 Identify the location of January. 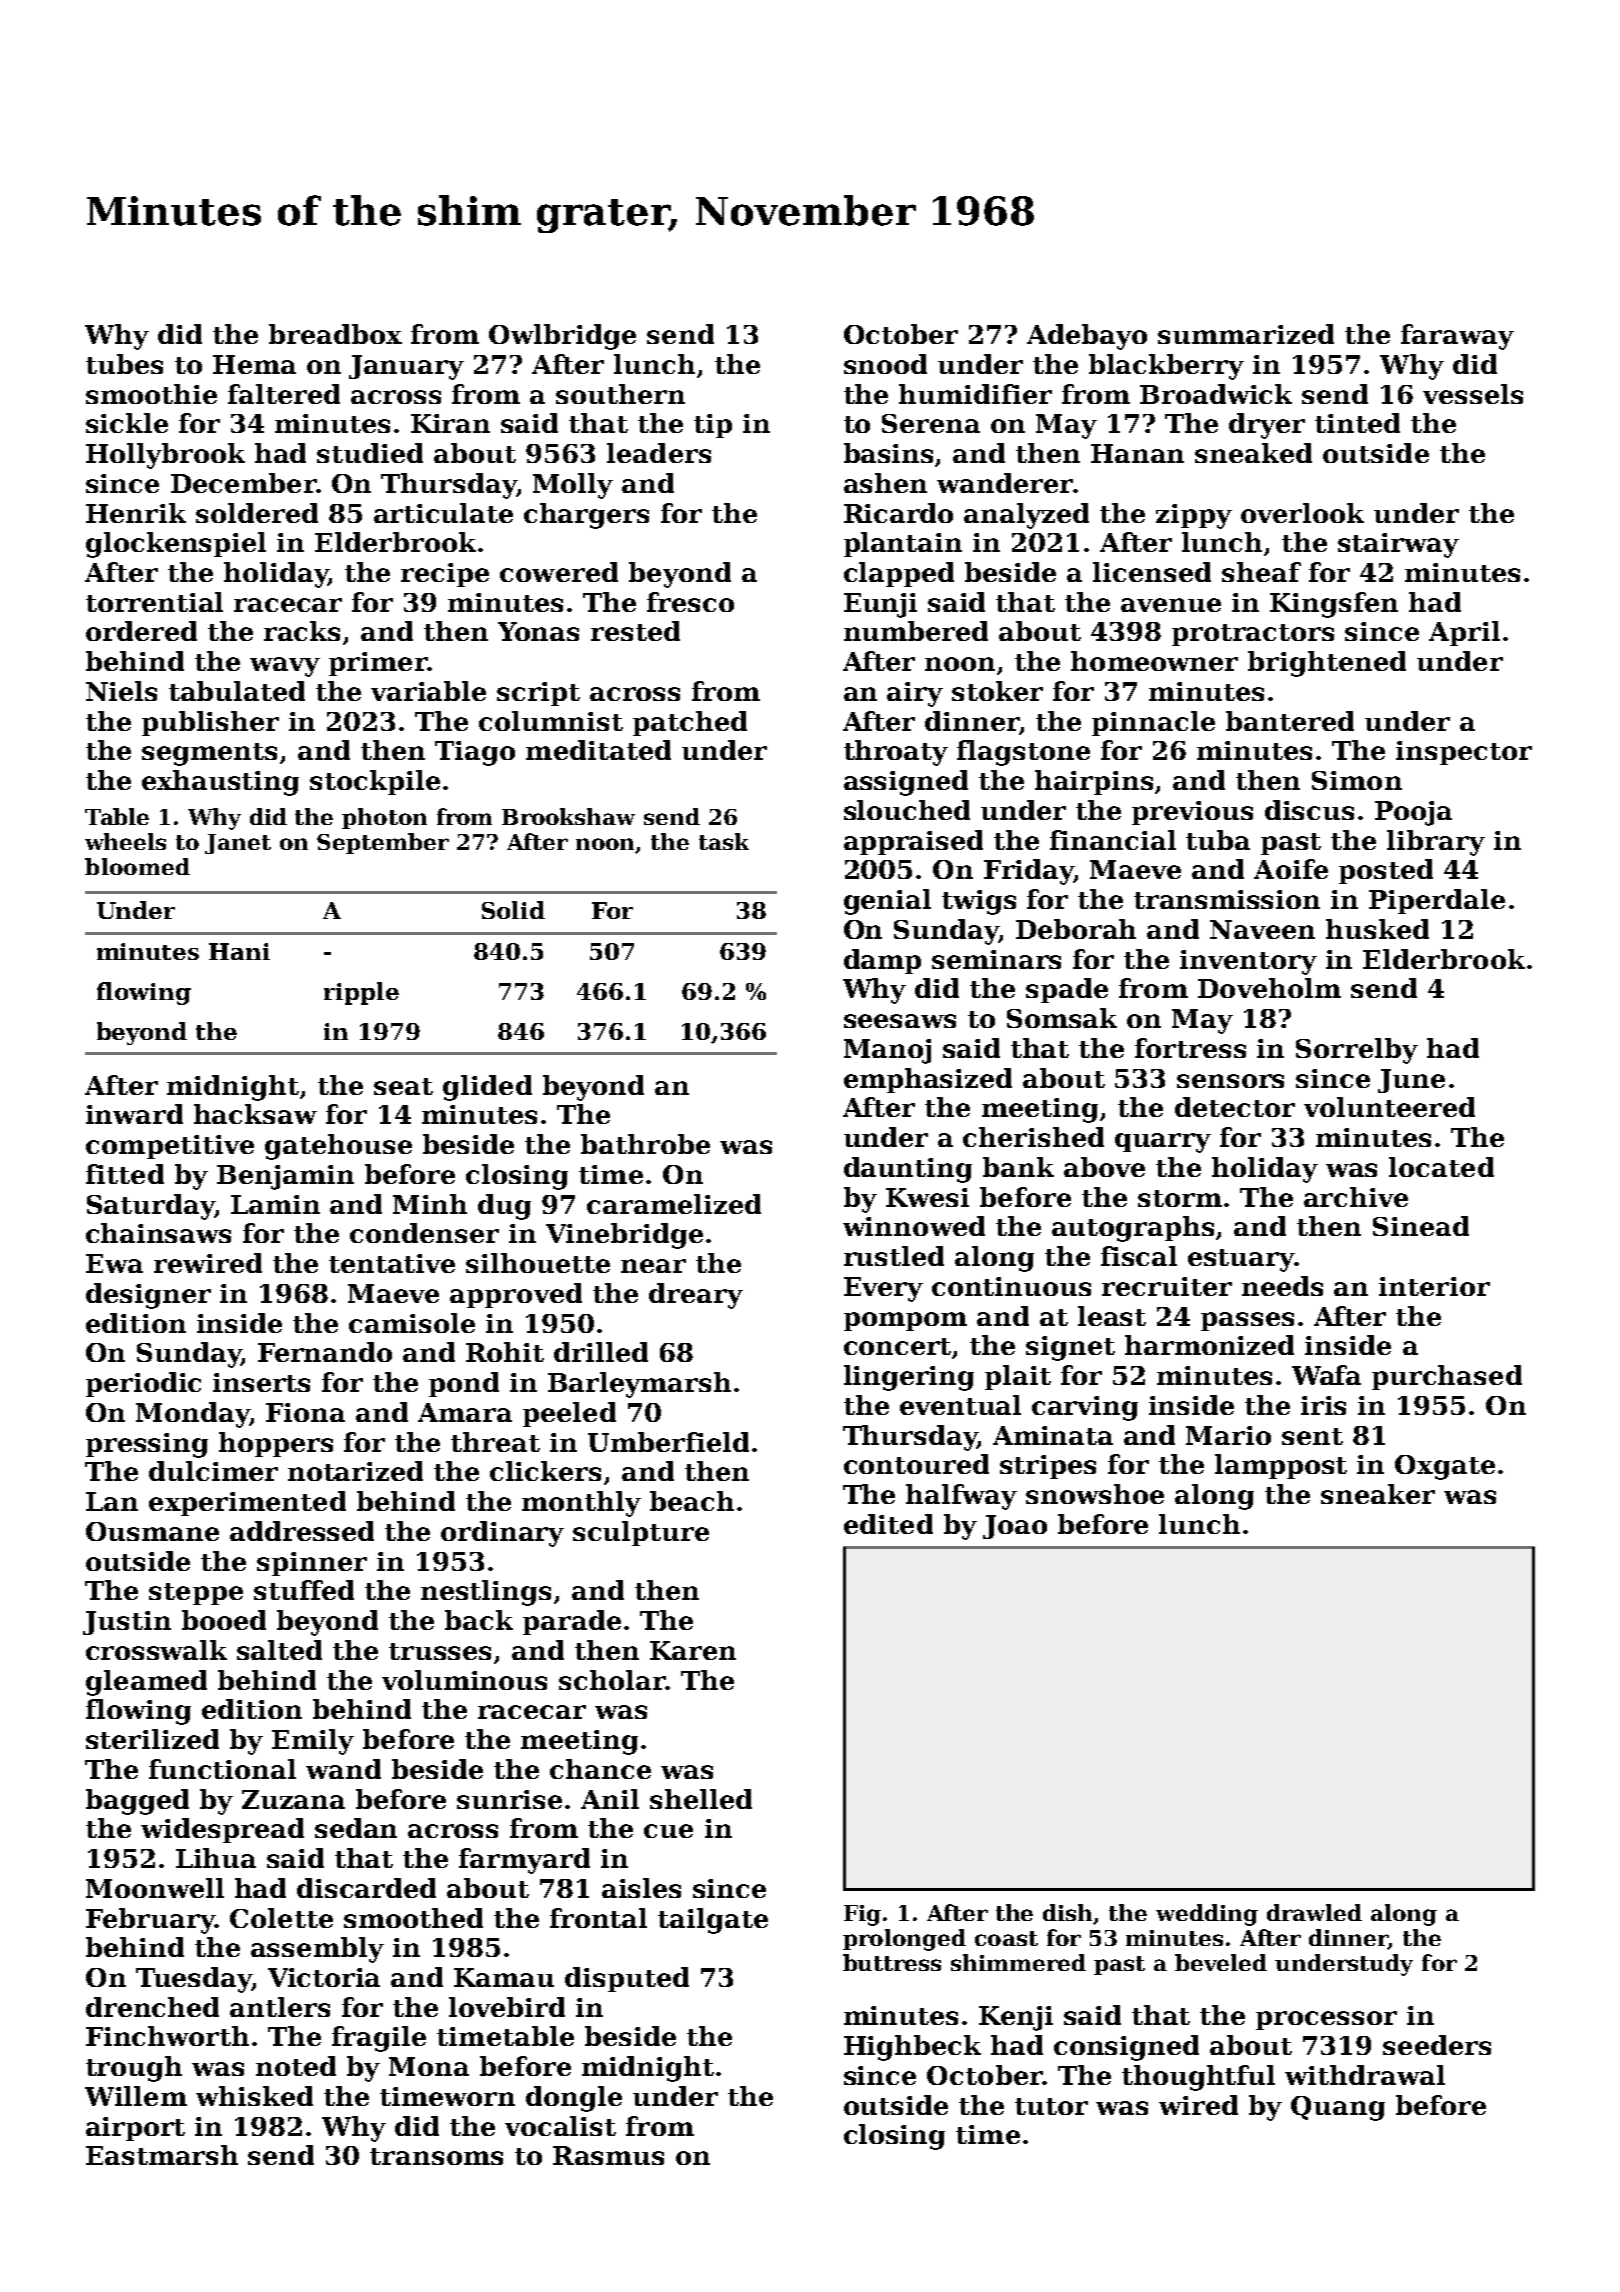
(406, 367).
